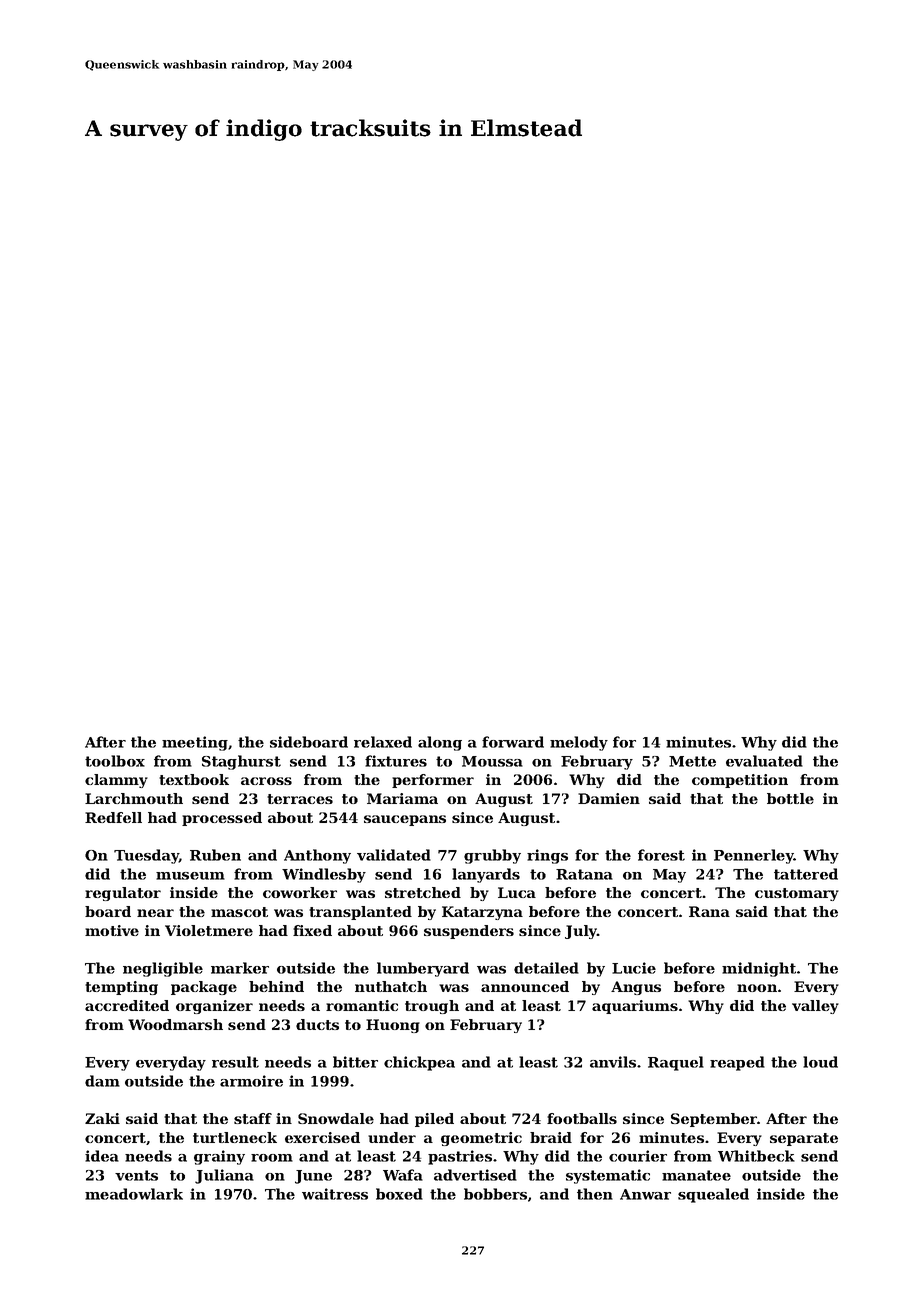 Image resolution: width=924 pixels, height=1308 pixels. I want to click on Whitbeck, so click(756, 1156).
